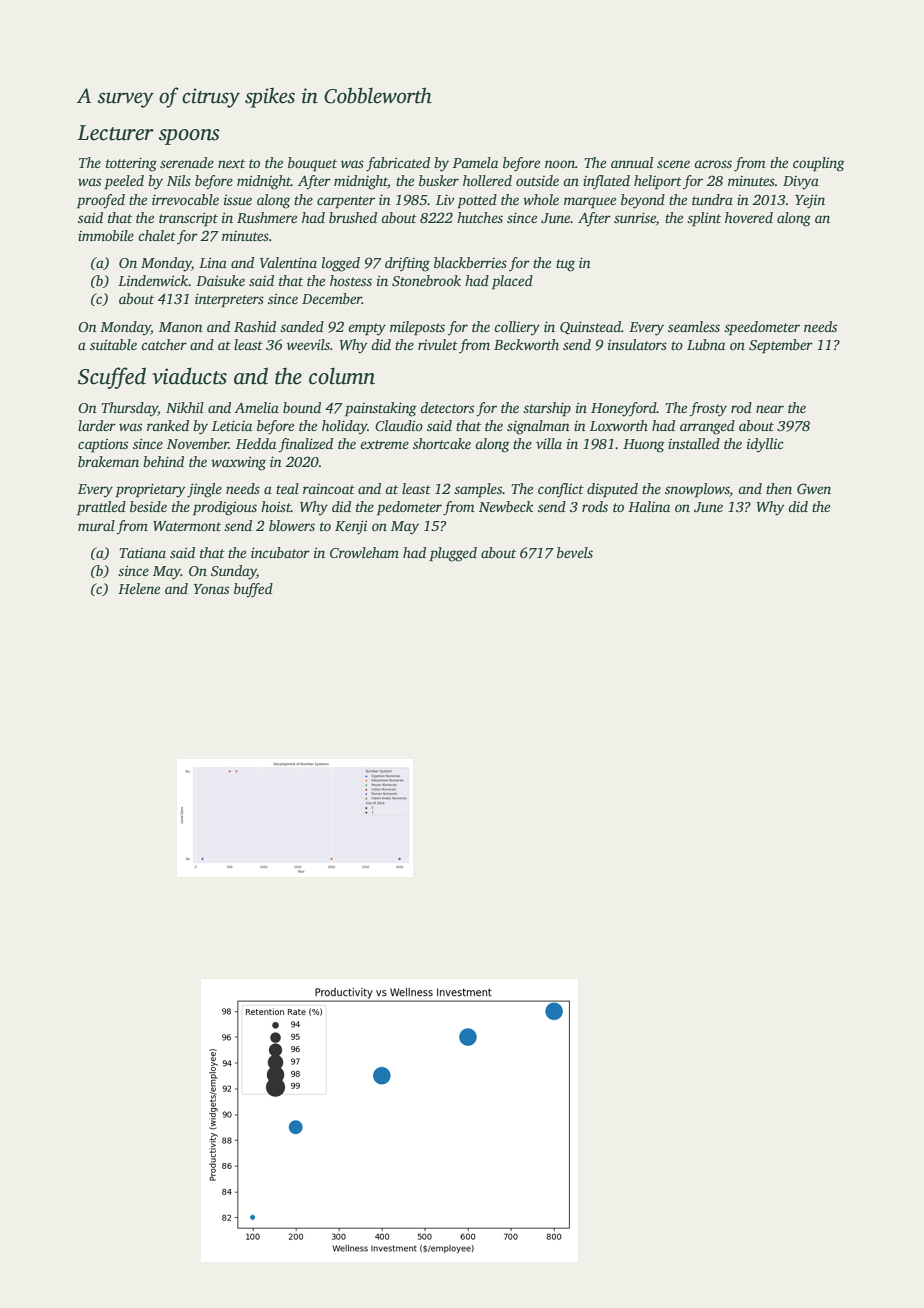 The width and height of the screenshot is (924, 1308). I want to click on Lubna, so click(706, 344).
